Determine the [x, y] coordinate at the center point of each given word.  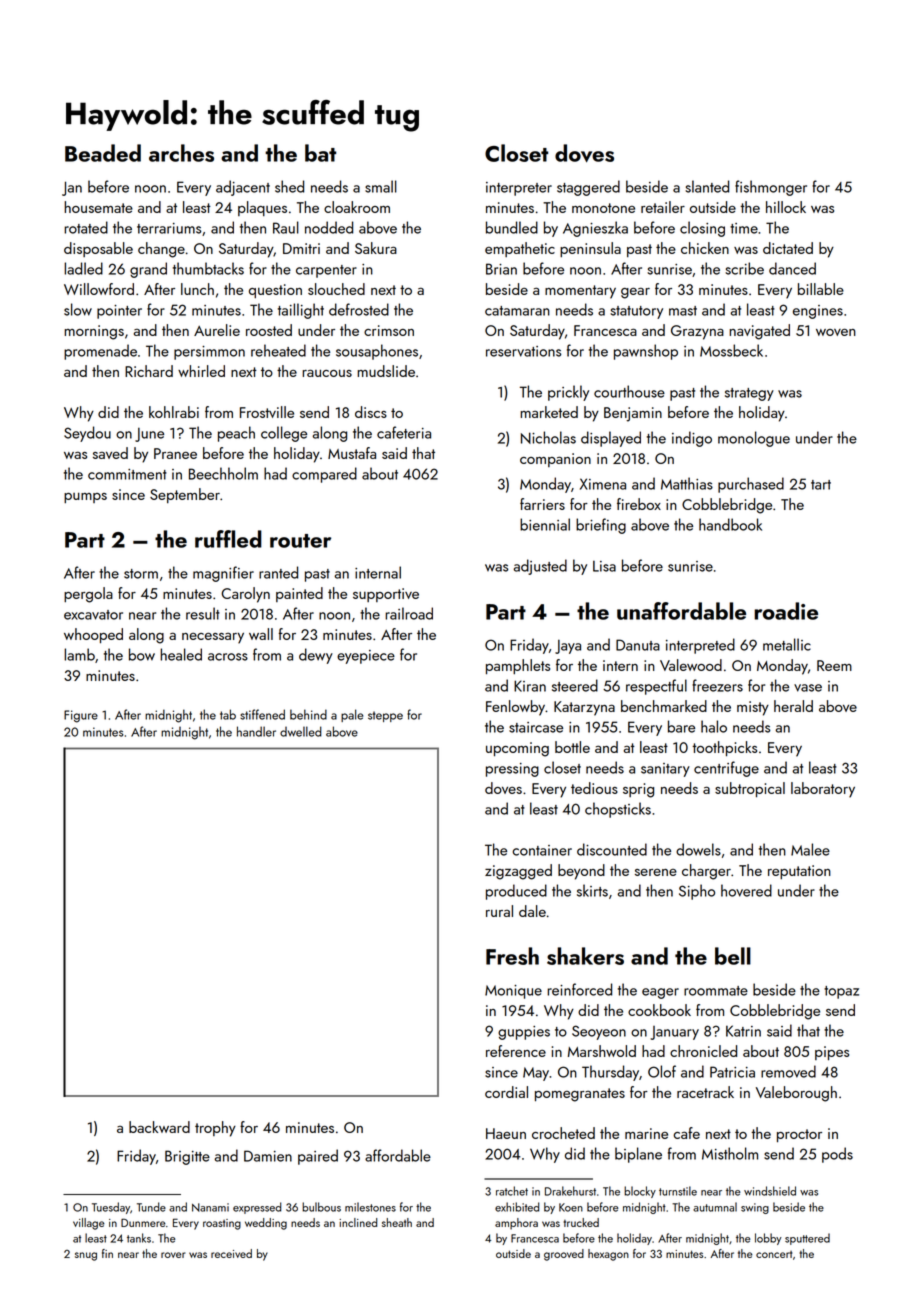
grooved [564, 1255]
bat [320, 153]
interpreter [519, 189]
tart [821, 485]
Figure [81, 716]
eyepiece [366, 657]
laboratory [823, 790]
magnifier [223, 574]
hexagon [608, 1255]
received [231, 1253]
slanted [707, 186]
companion [555, 460]
